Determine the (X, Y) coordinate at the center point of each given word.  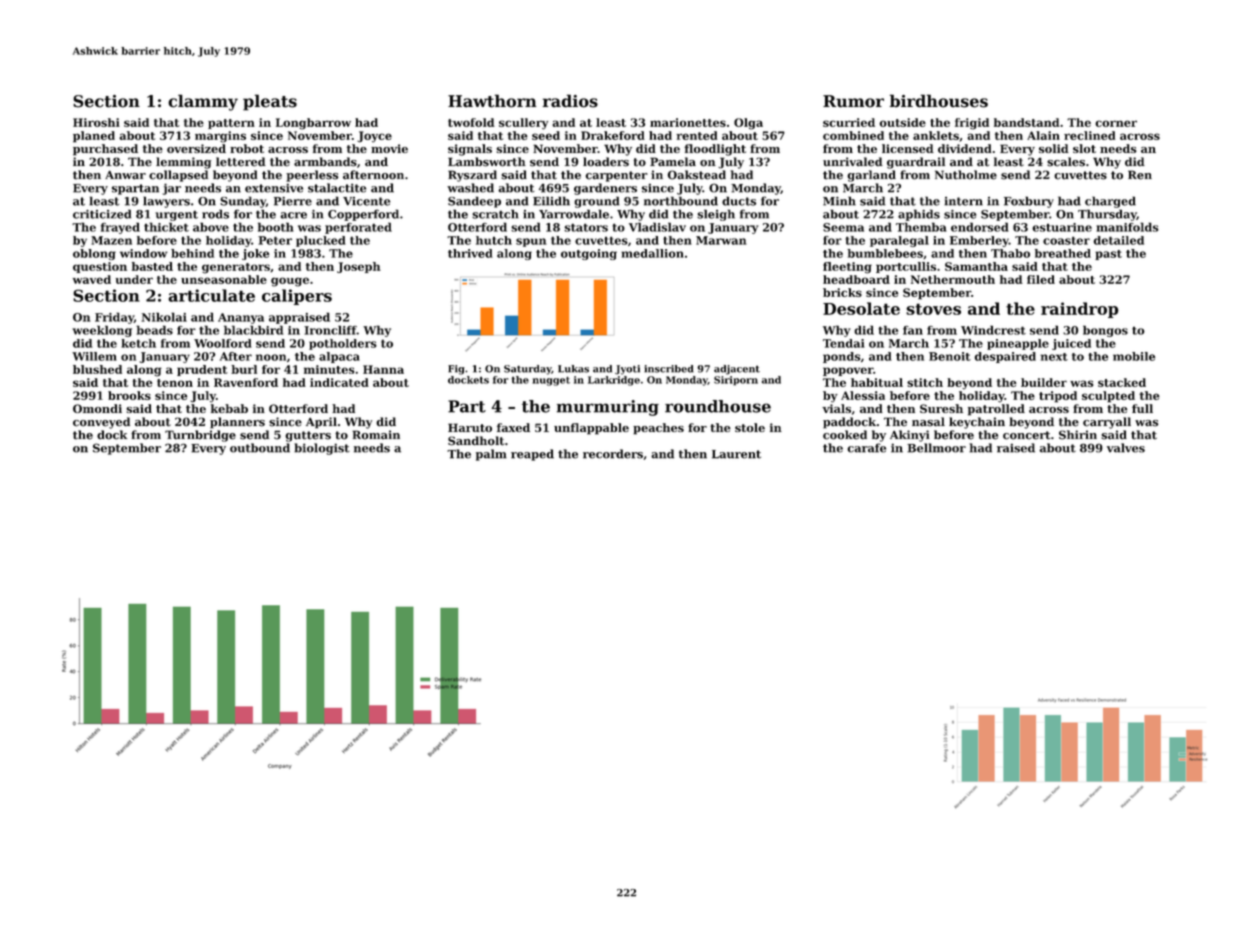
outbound (260, 448)
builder (1044, 382)
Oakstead (697, 175)
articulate (211, 295)
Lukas (573, 369)
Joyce (374, 137)
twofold (471, 122)
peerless (312, 176)
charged (1110, 202)
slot (1084, 148)
